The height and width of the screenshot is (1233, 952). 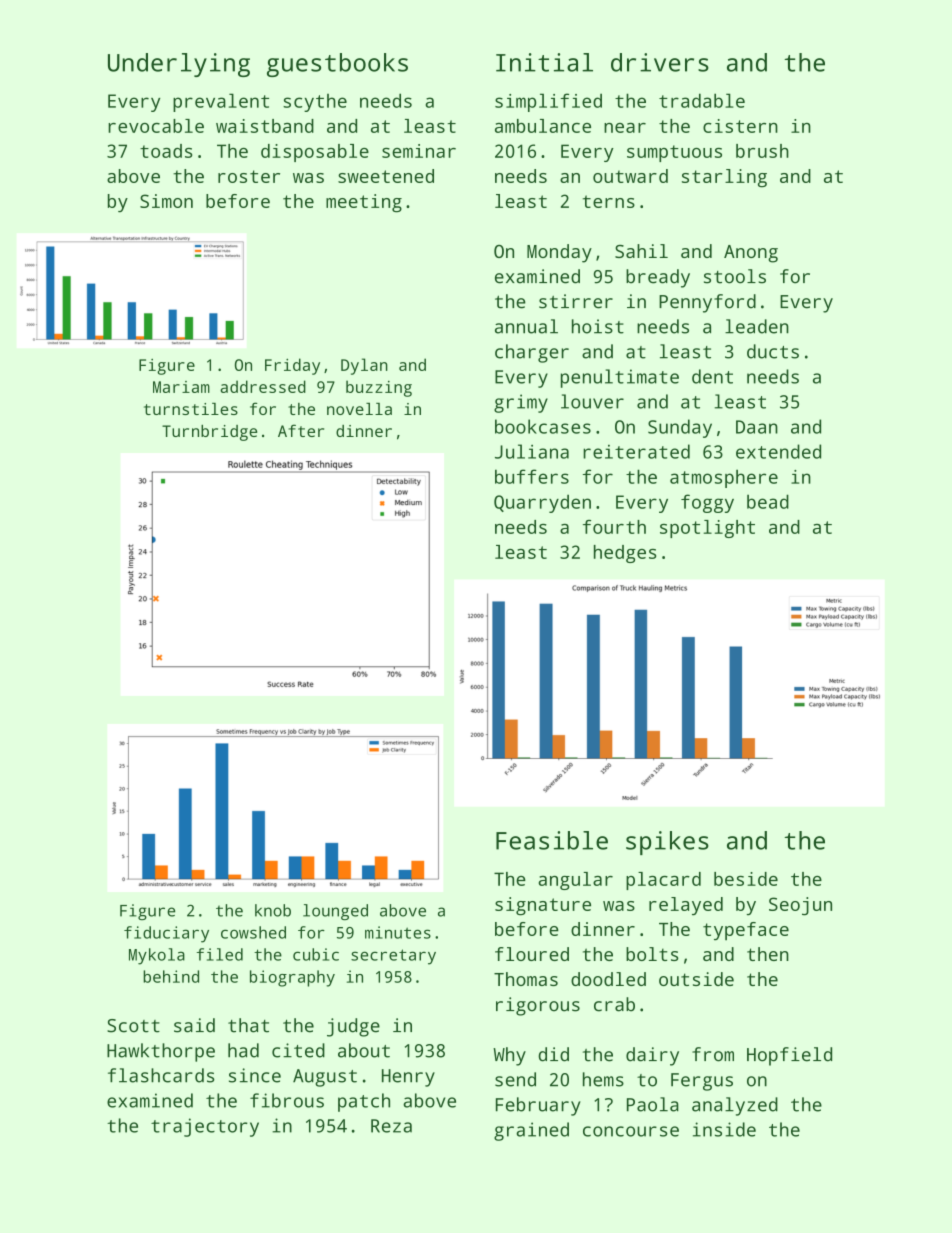 I want to click on knob, so click(x=273, y=910).
